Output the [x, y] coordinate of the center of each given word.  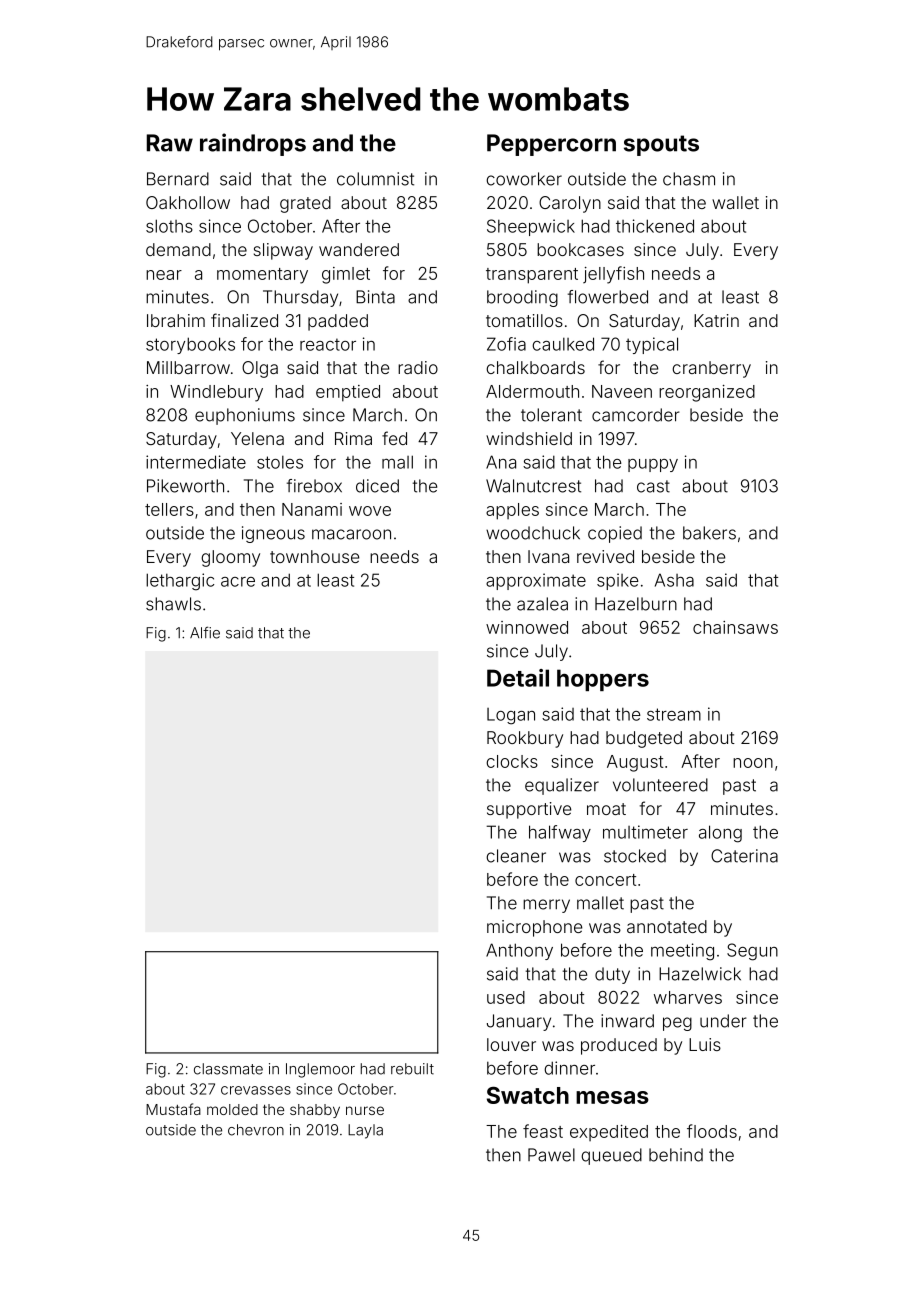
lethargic [180, 582]
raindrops [253, 144]
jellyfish [613, 275]
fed [394, 438]
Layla [365, 1131]
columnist [375, 179]
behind [676, 1155]
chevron [256, 1130]
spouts [661, 145]
